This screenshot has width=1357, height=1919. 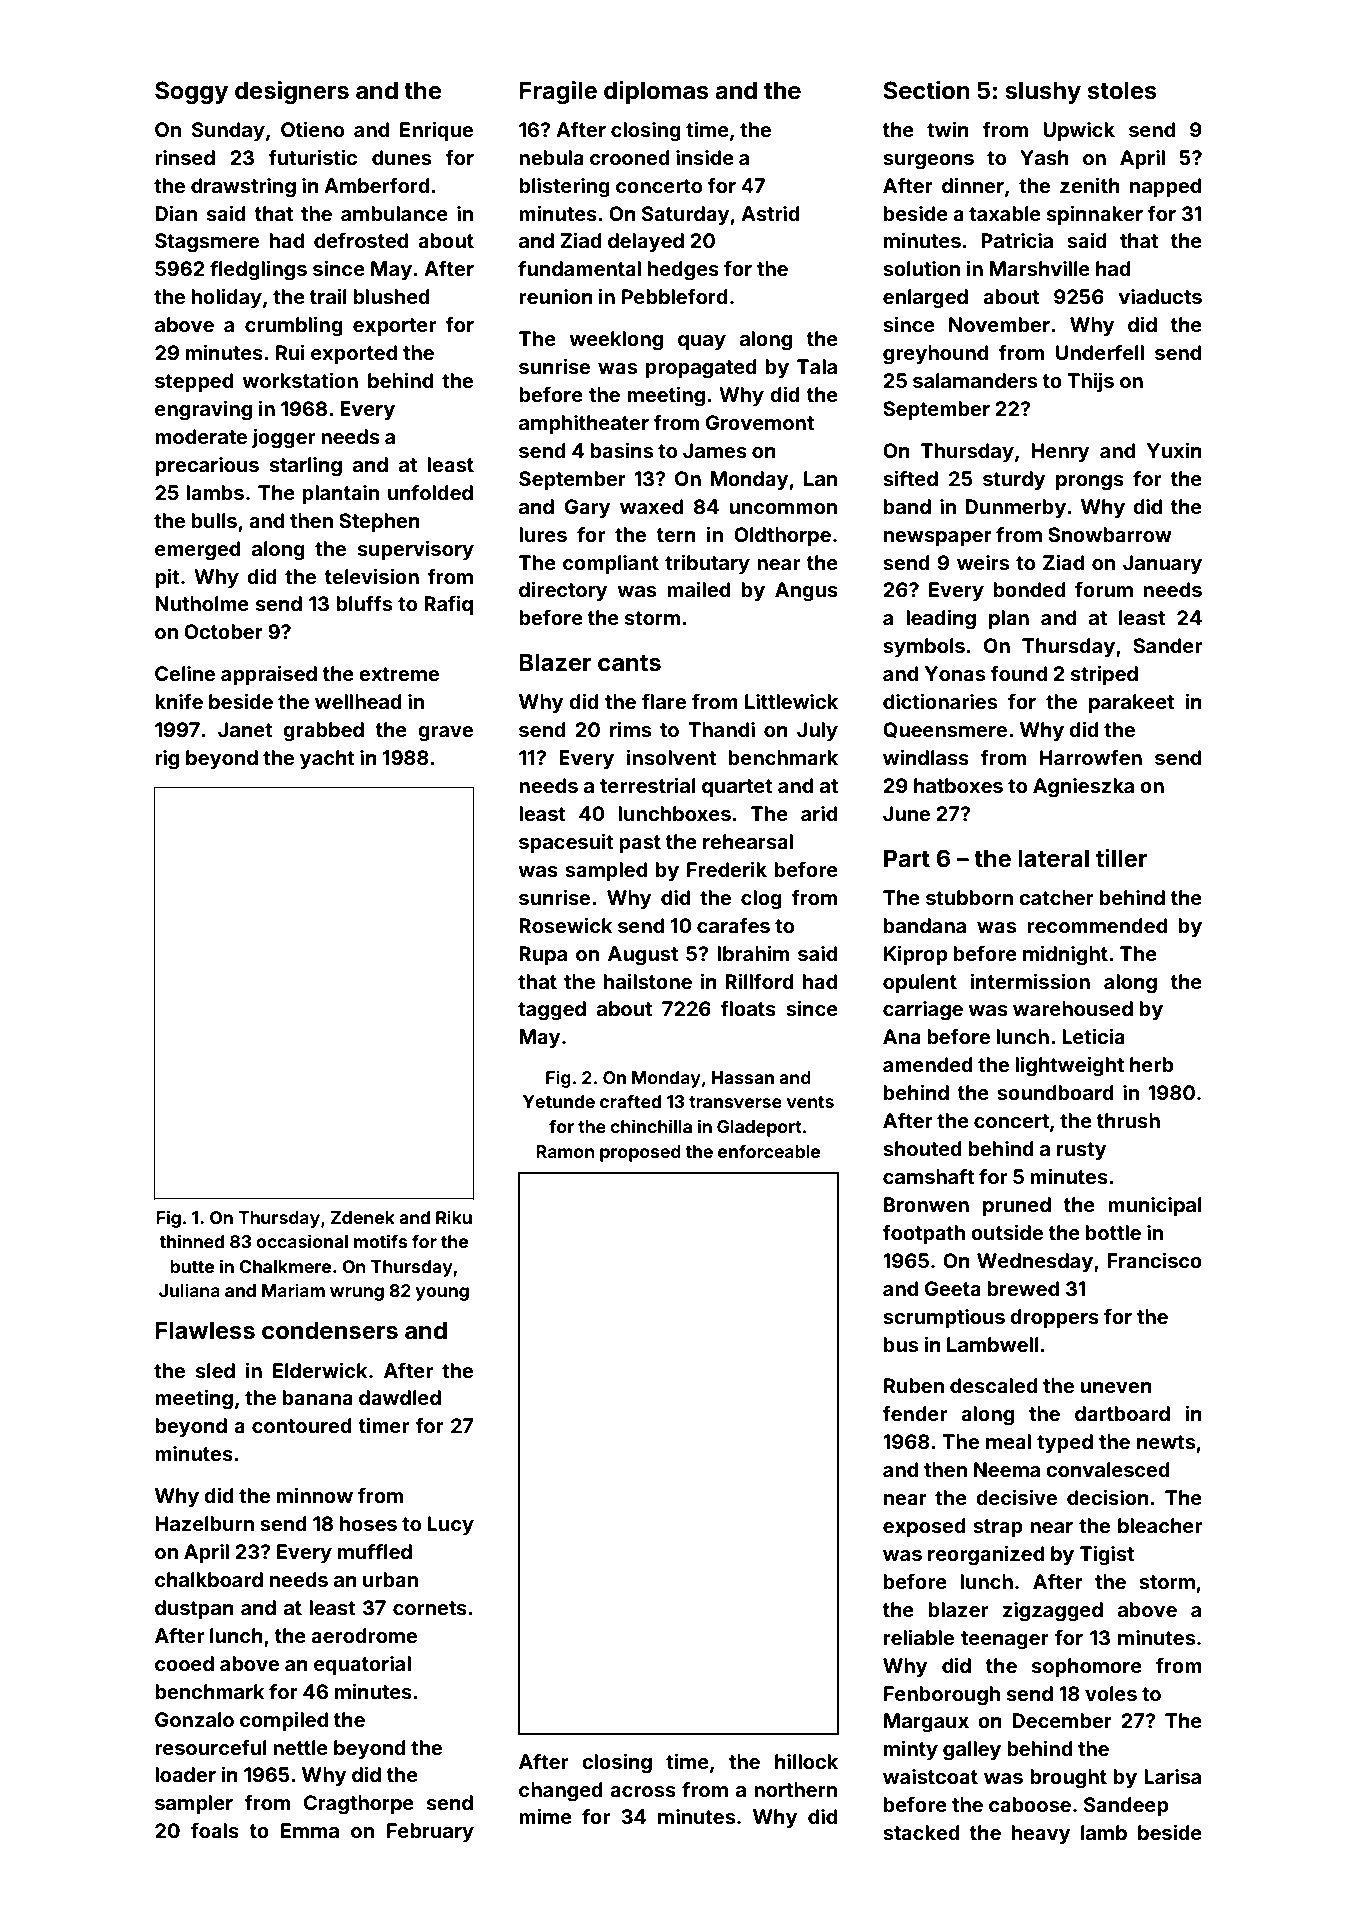 What do you see at coordinates (184, 1663) in the screenshot?
I see `cooed` at bounding box center [184, 1663].
